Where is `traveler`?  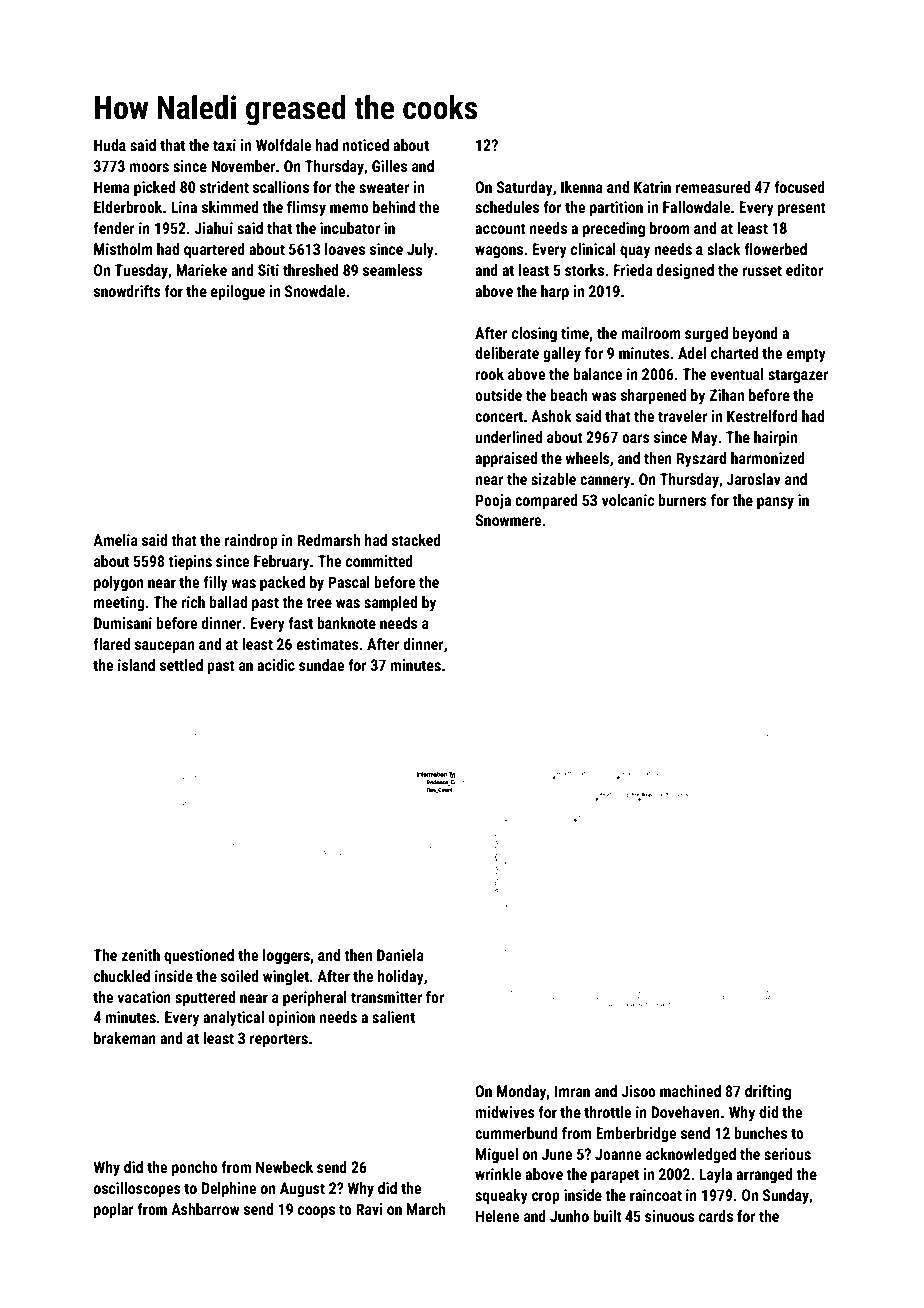 traveler is located at coordinates (682, 416).
